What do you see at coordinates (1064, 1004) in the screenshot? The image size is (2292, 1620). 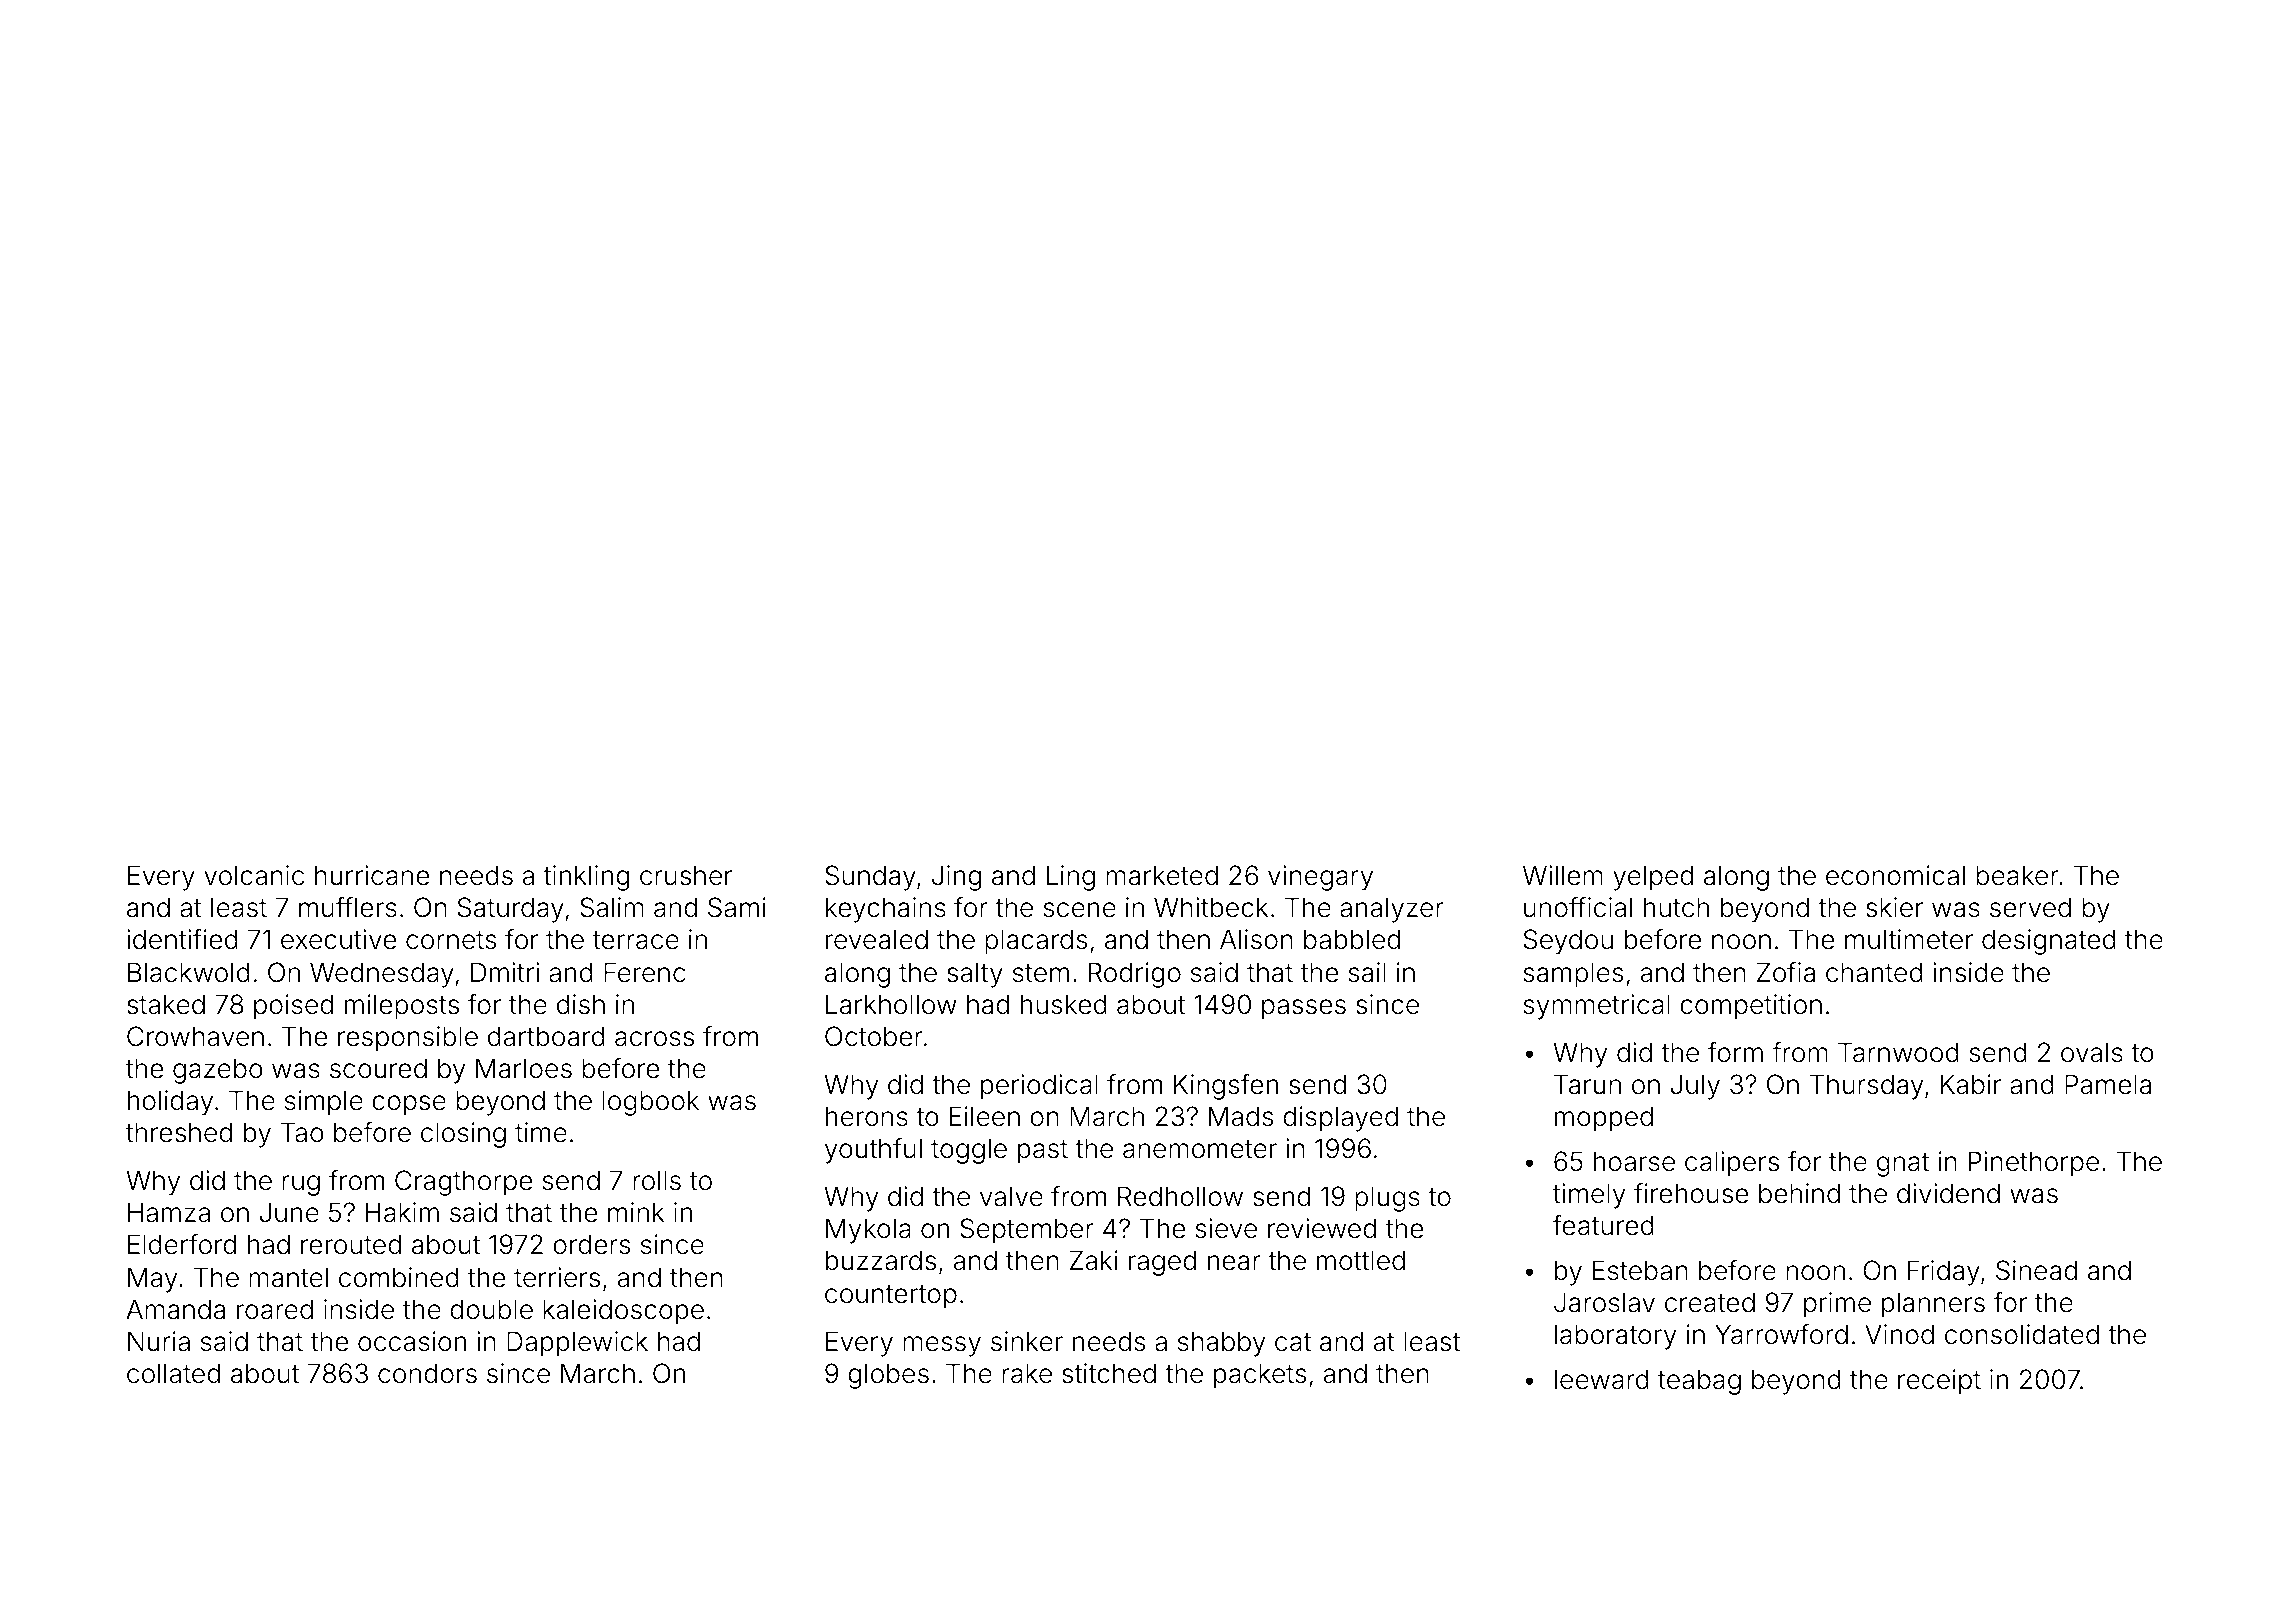 I see `husked` at bounding box center [1064, 1004].
